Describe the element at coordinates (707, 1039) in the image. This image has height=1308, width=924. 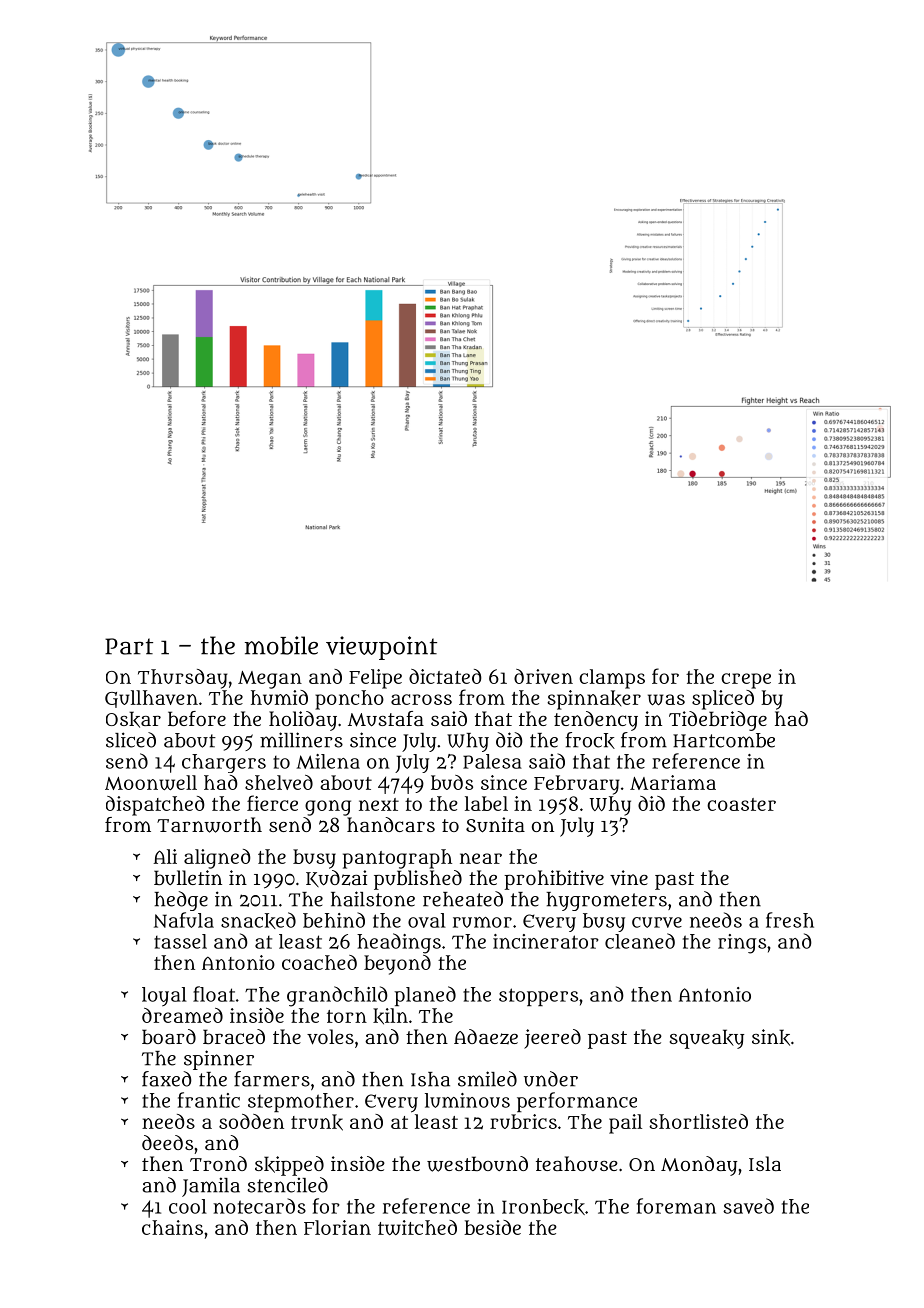
I see `squeaky` at that location.
